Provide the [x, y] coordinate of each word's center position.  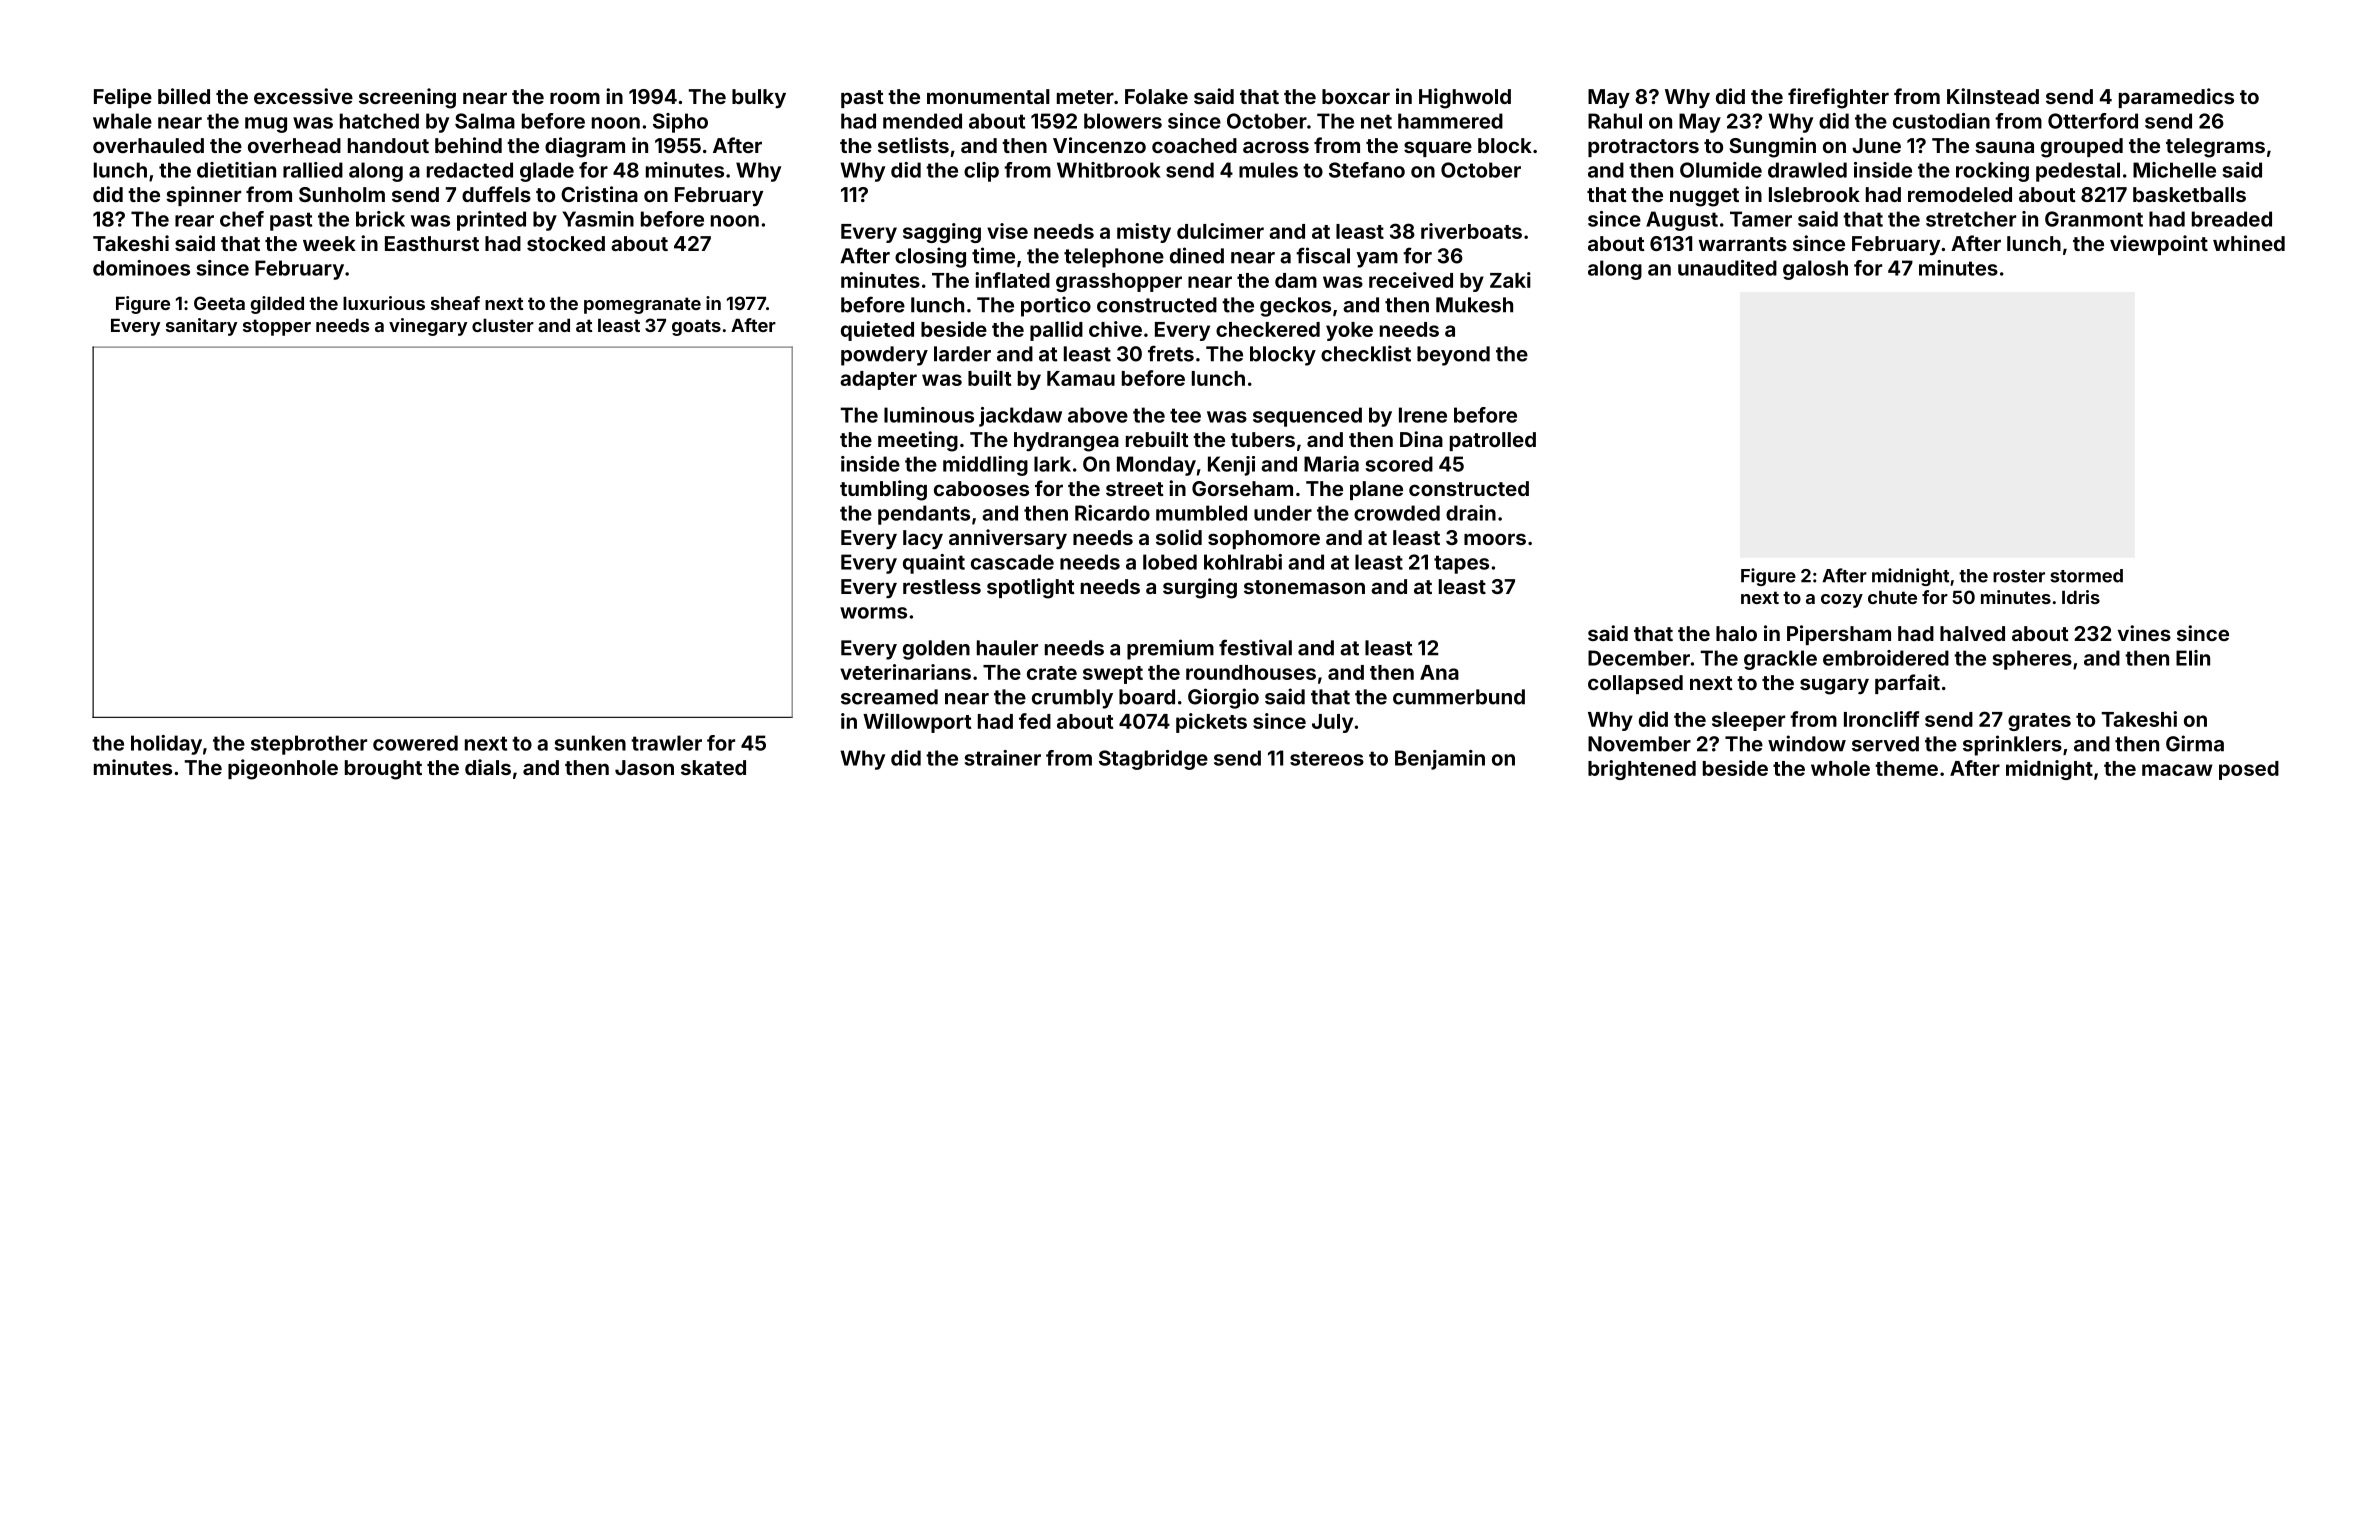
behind [468, 145]
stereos [1327, 758]
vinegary [428, 327]
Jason [644, 767]
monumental [988, 96]
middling [985, 466]
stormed [2086, 576]
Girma [2195, 743]
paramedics [2176, 98]
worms [873, 613]
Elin [2193, 658]
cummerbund [1459, 697]
